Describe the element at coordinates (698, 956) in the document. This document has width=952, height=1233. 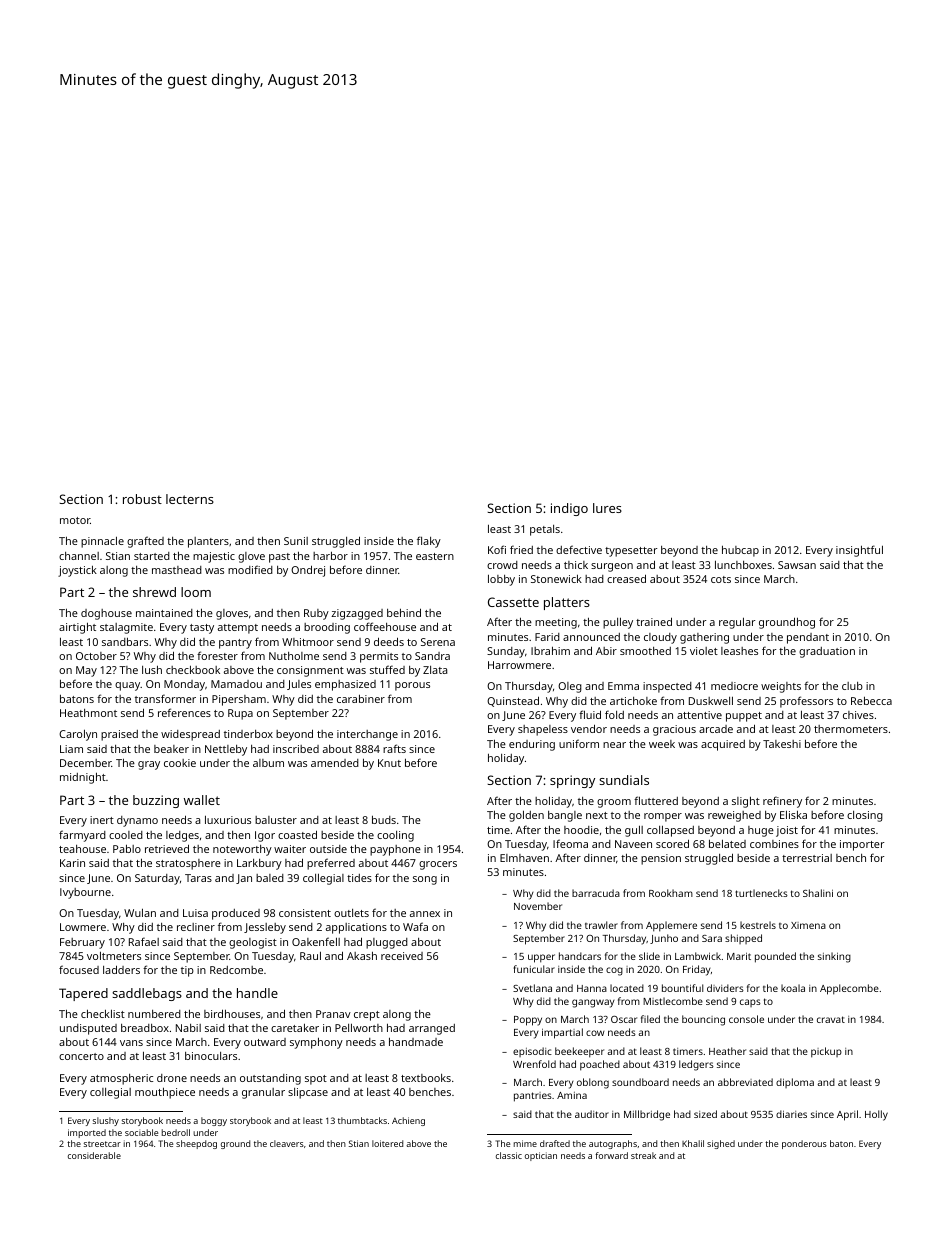
I see `Lambwick` at that location.
